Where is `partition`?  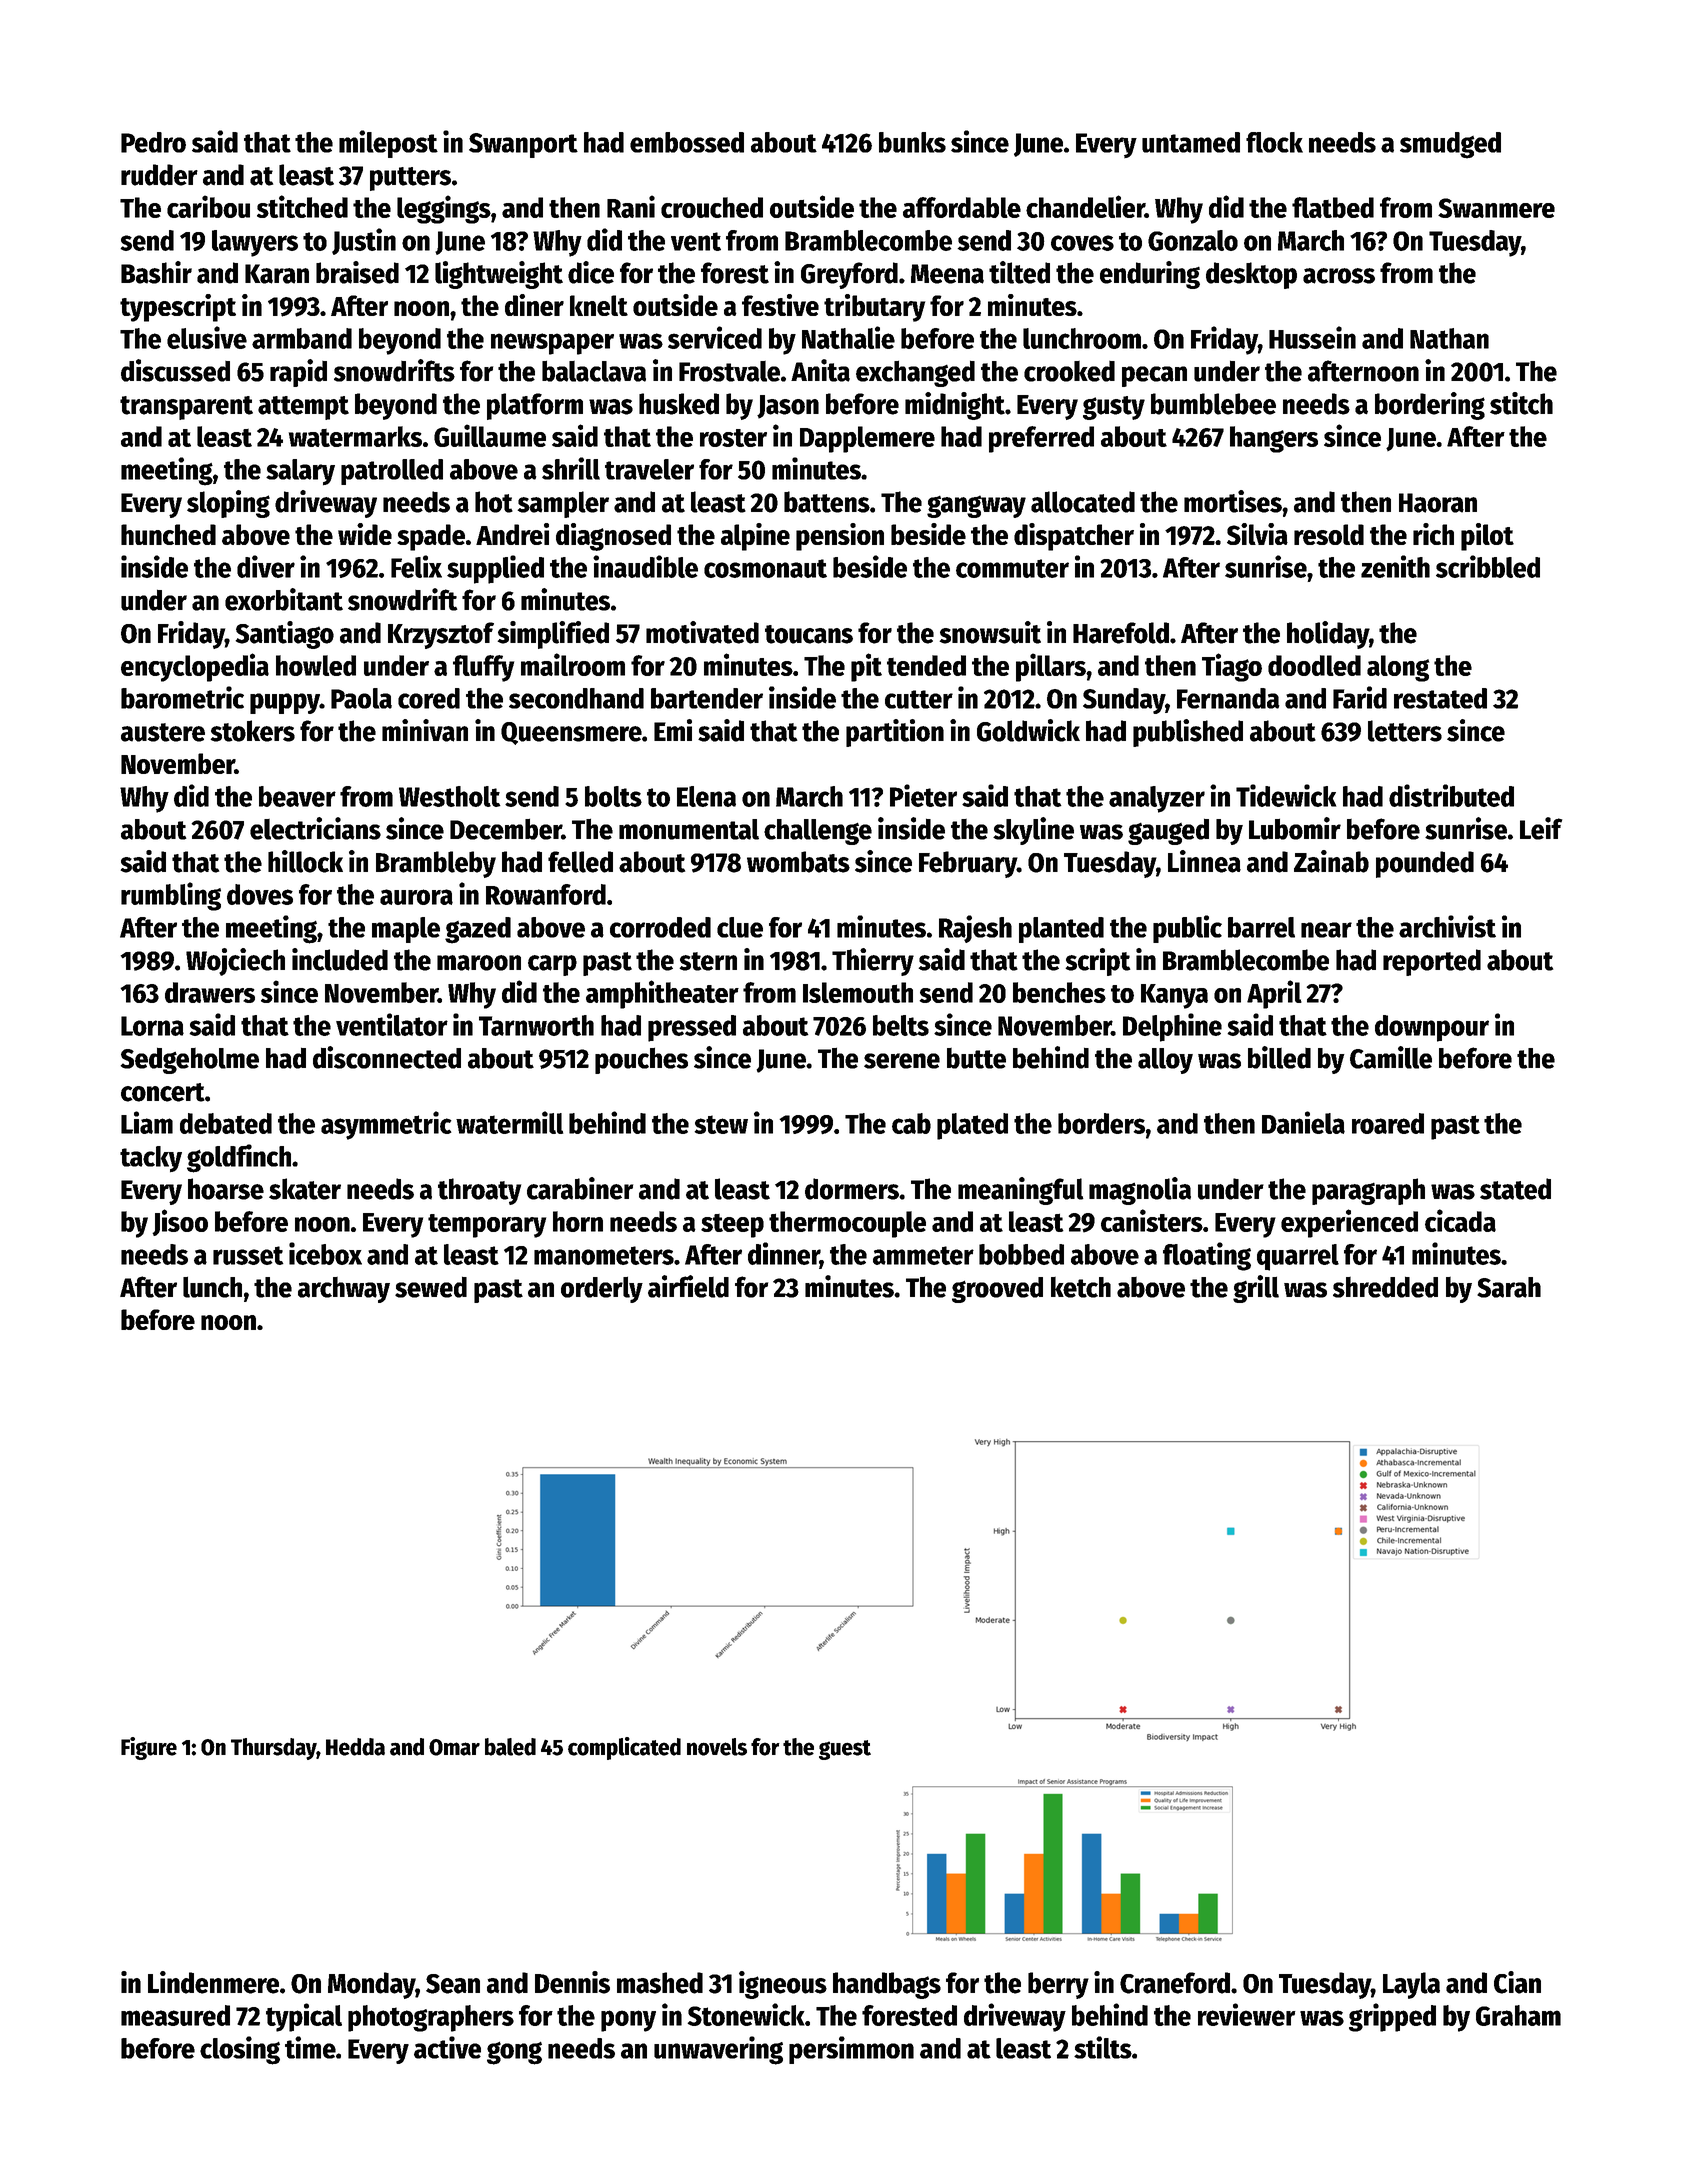 partition is located at coordinates (895, 733).
